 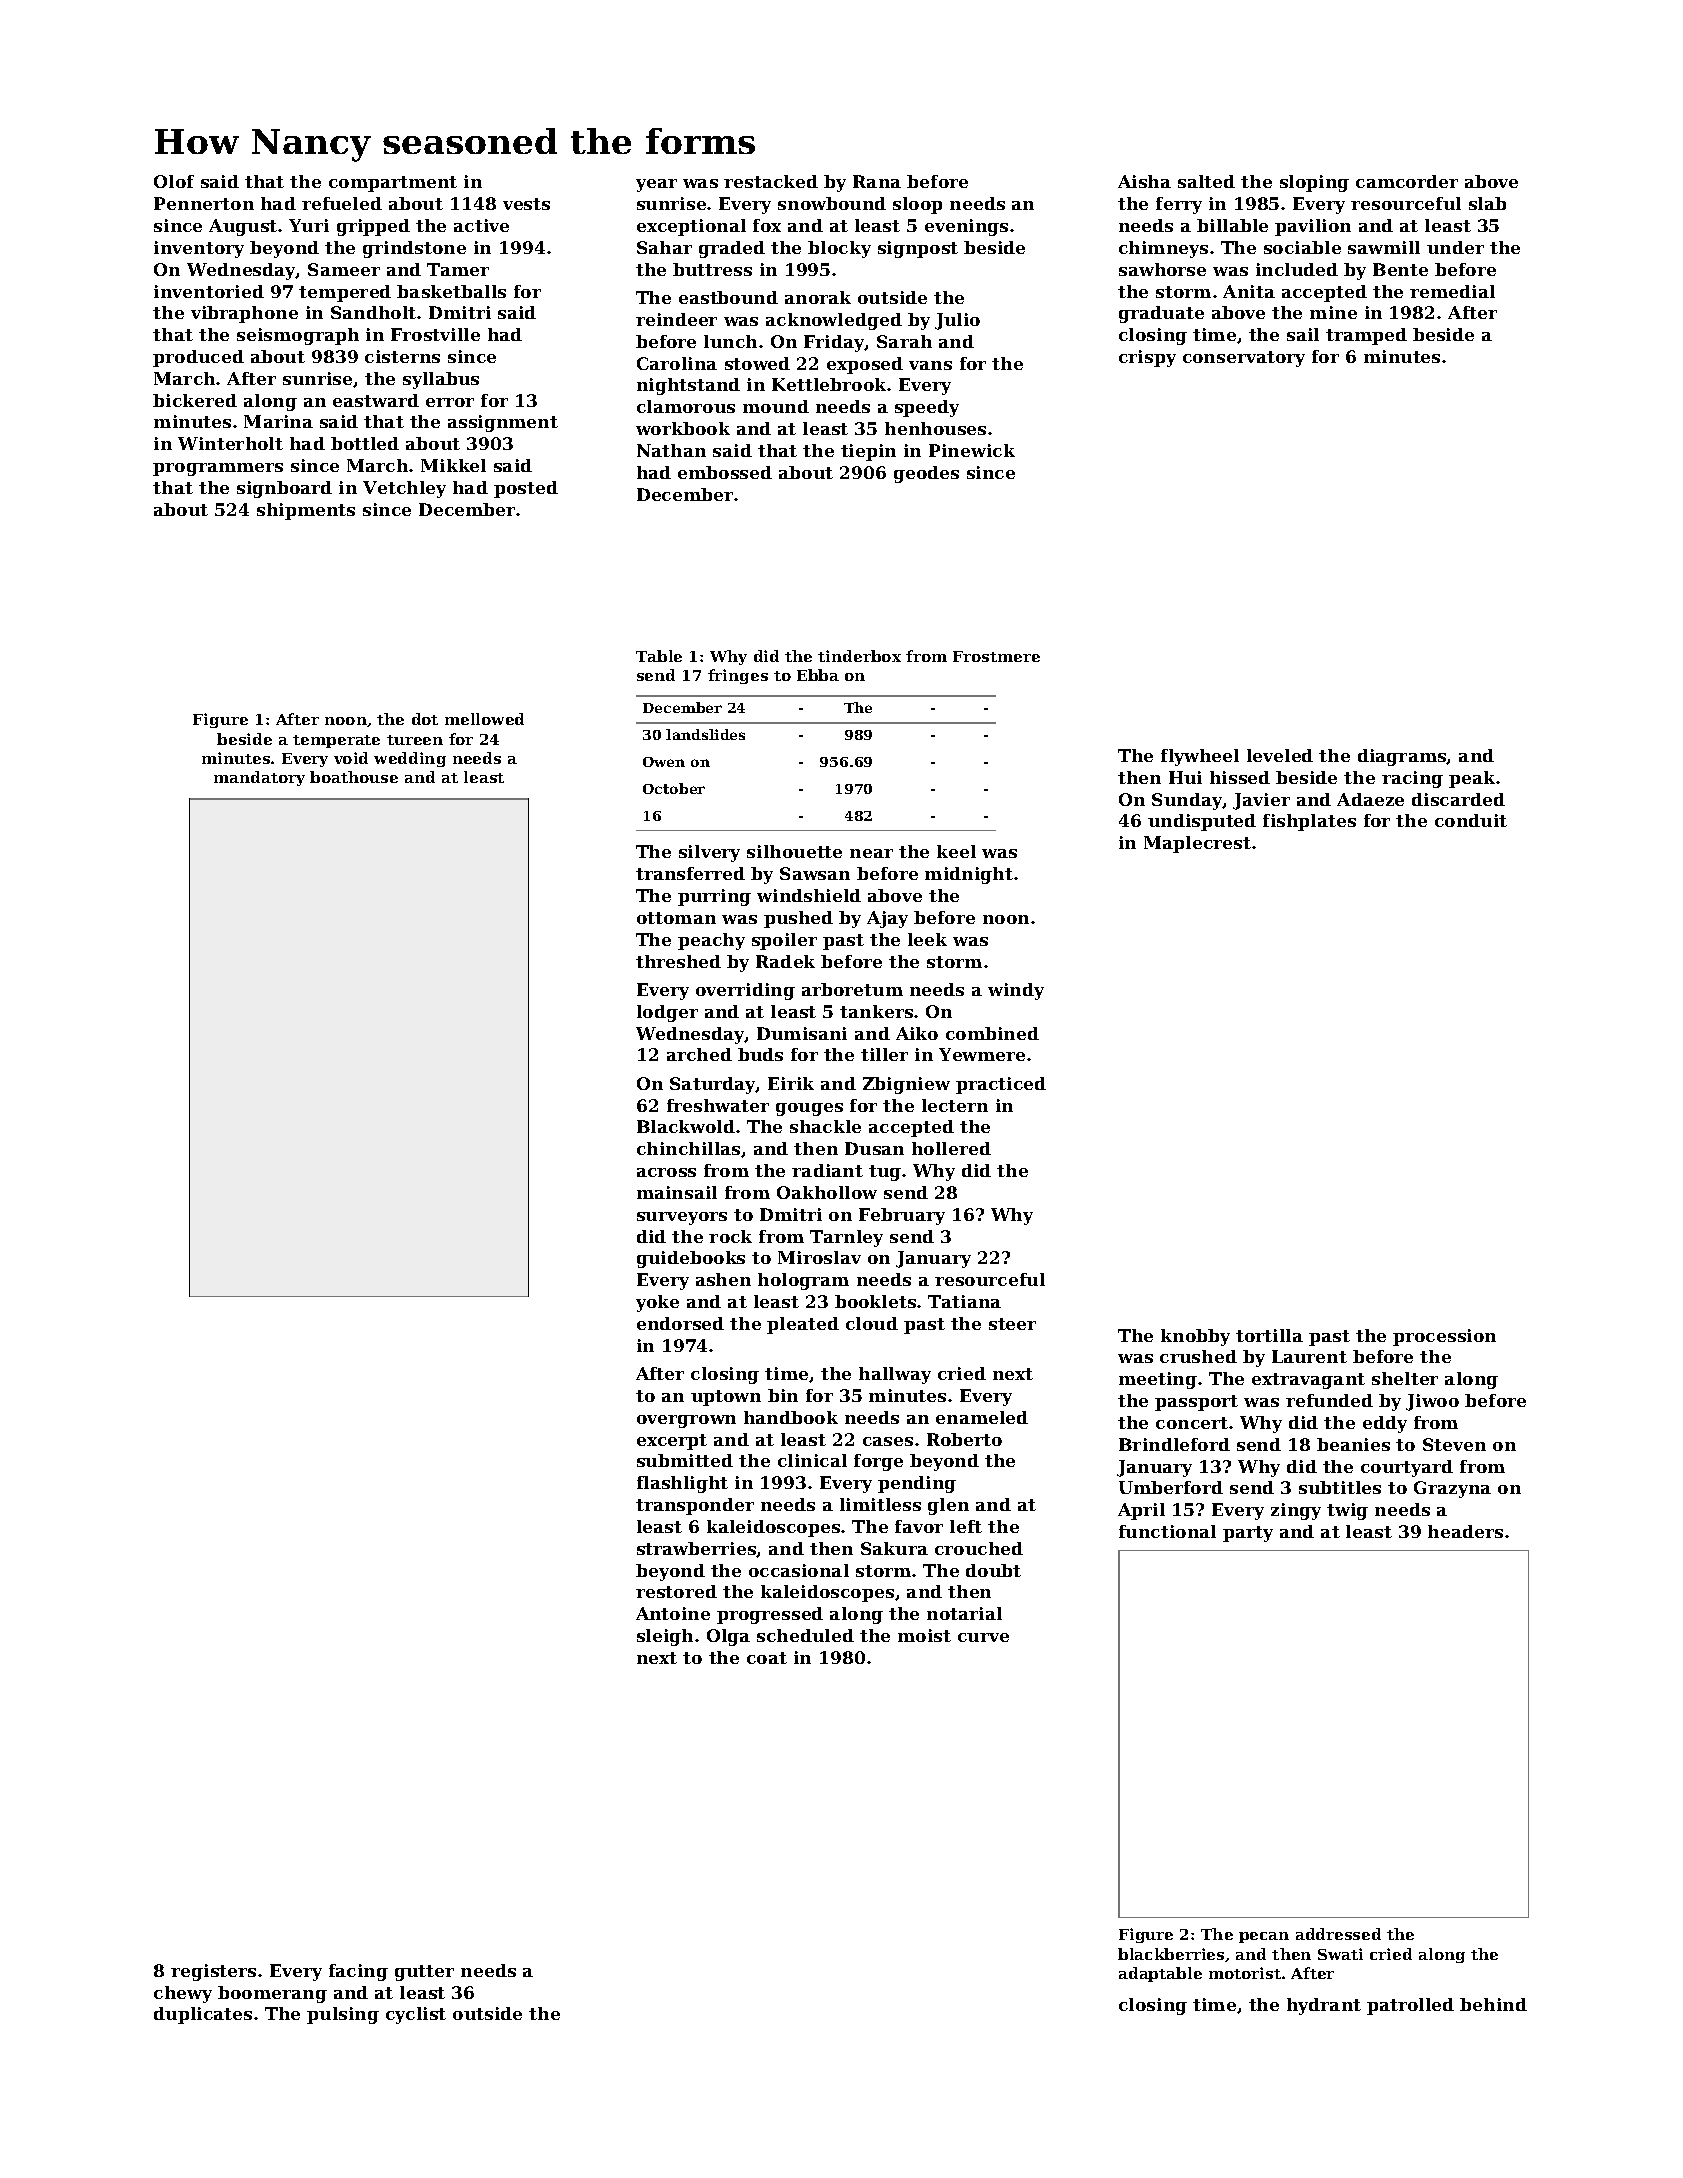 What do you see at coordinates (213, 1972) in the image?
I see `registers` at bounding box center [213, 1972].
